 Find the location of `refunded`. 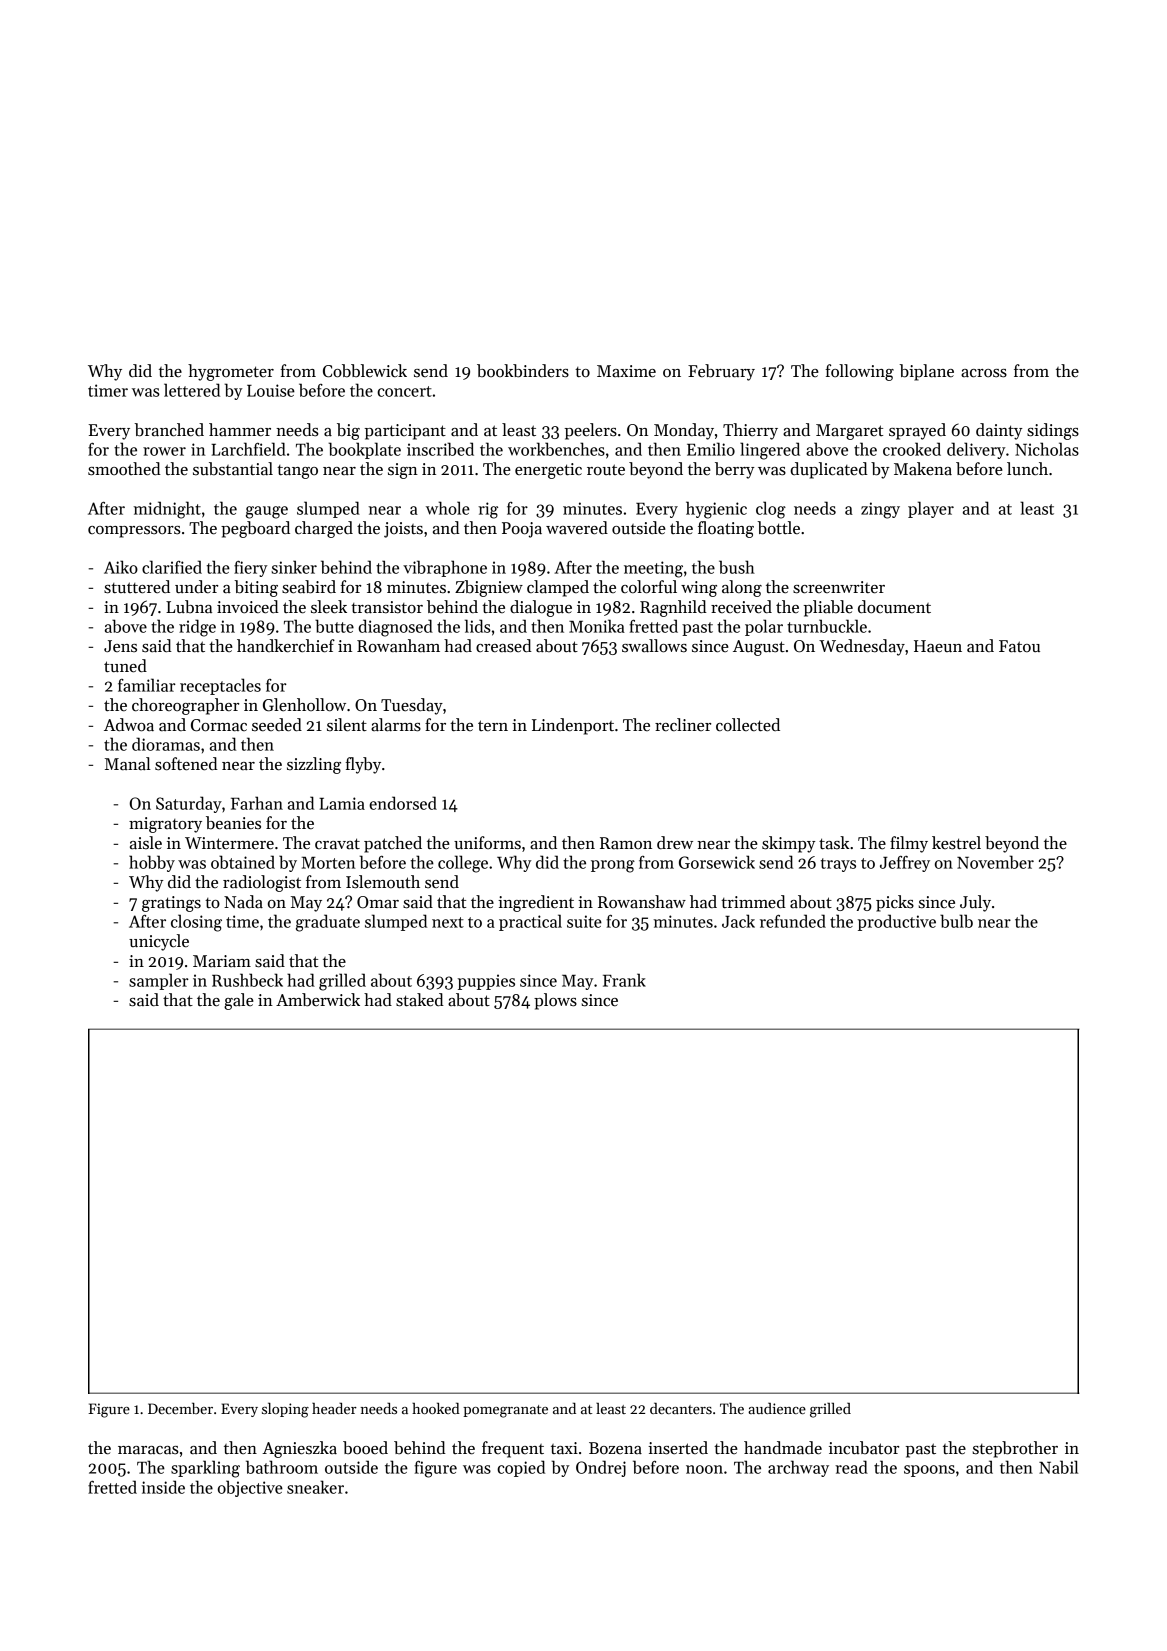

refunded is located at coordinates (793, 921).
